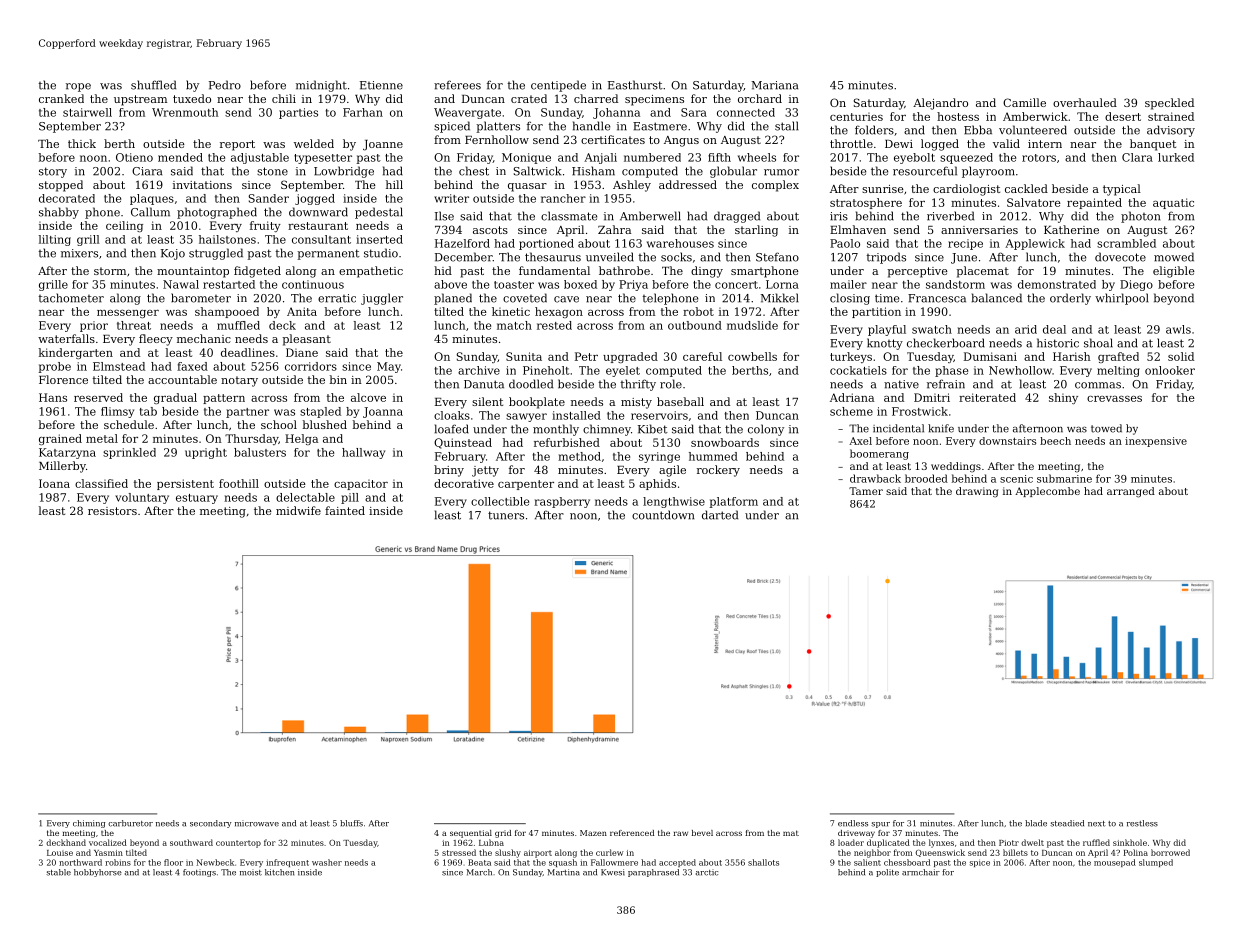 The width and height of the page is (1233, 952). Describe the element at coordinates (321, 86) in the page. I see `midnight` at that location.
